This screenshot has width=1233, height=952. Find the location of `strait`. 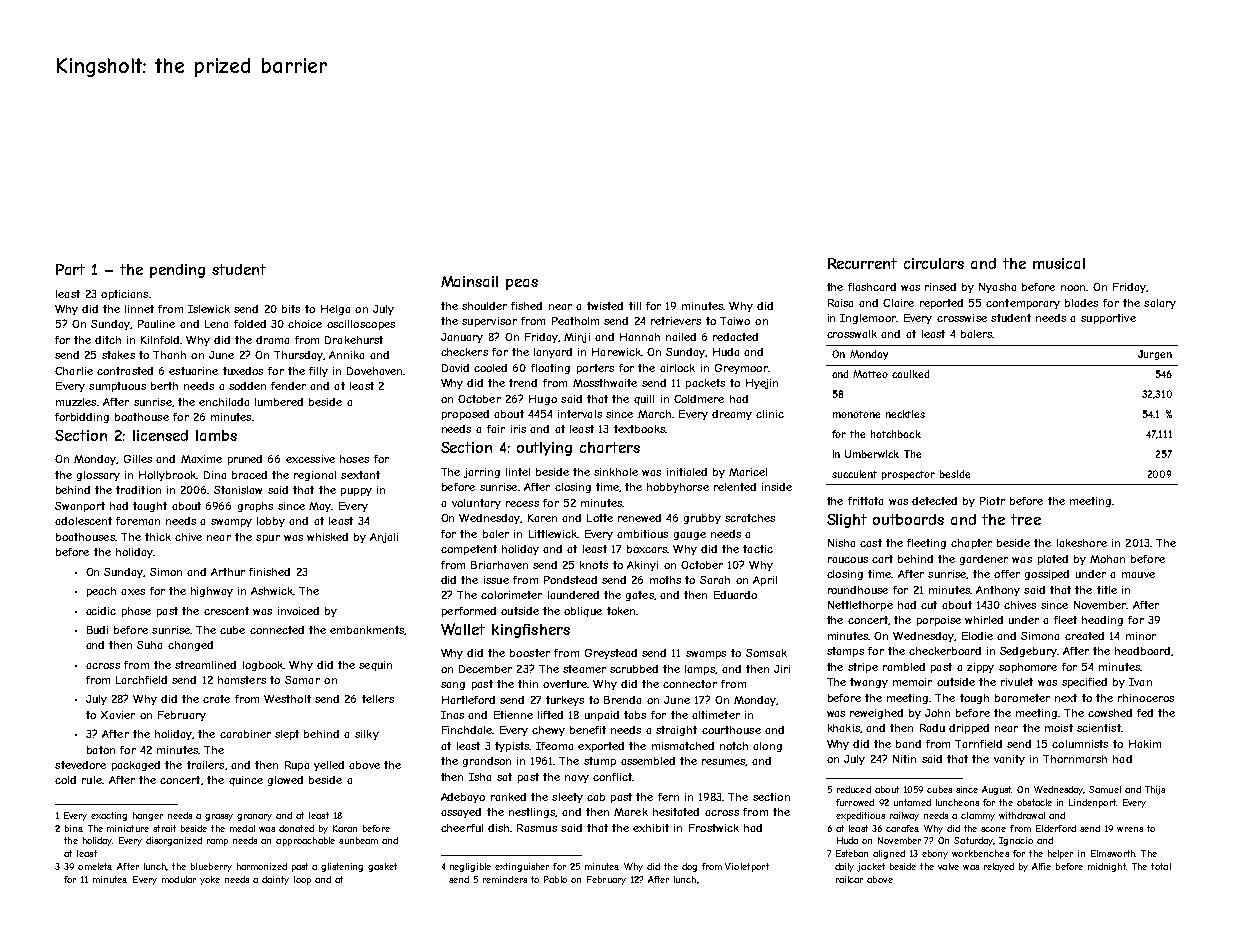

strait is located at coordinates (164, 828).
